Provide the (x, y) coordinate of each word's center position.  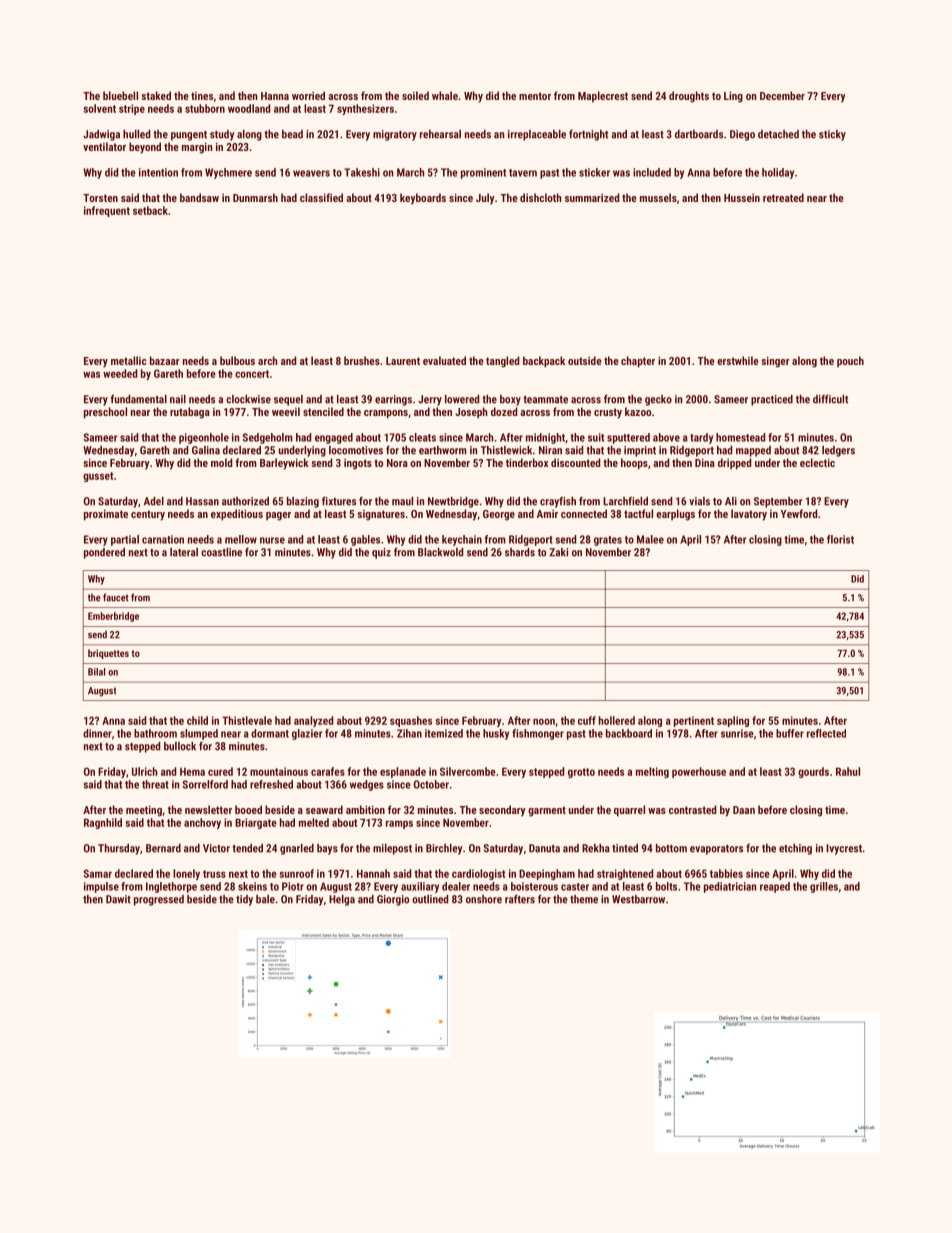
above (666, 437)
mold (222, 462)
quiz (381, 553)
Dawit (118, 899)
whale (445, 95)
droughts (689, 97)
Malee (650, 539)
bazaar (165, 360)
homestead (741, 437)
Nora (397, 463)
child (197, 720)
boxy (510, 400)
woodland (249, 108)
